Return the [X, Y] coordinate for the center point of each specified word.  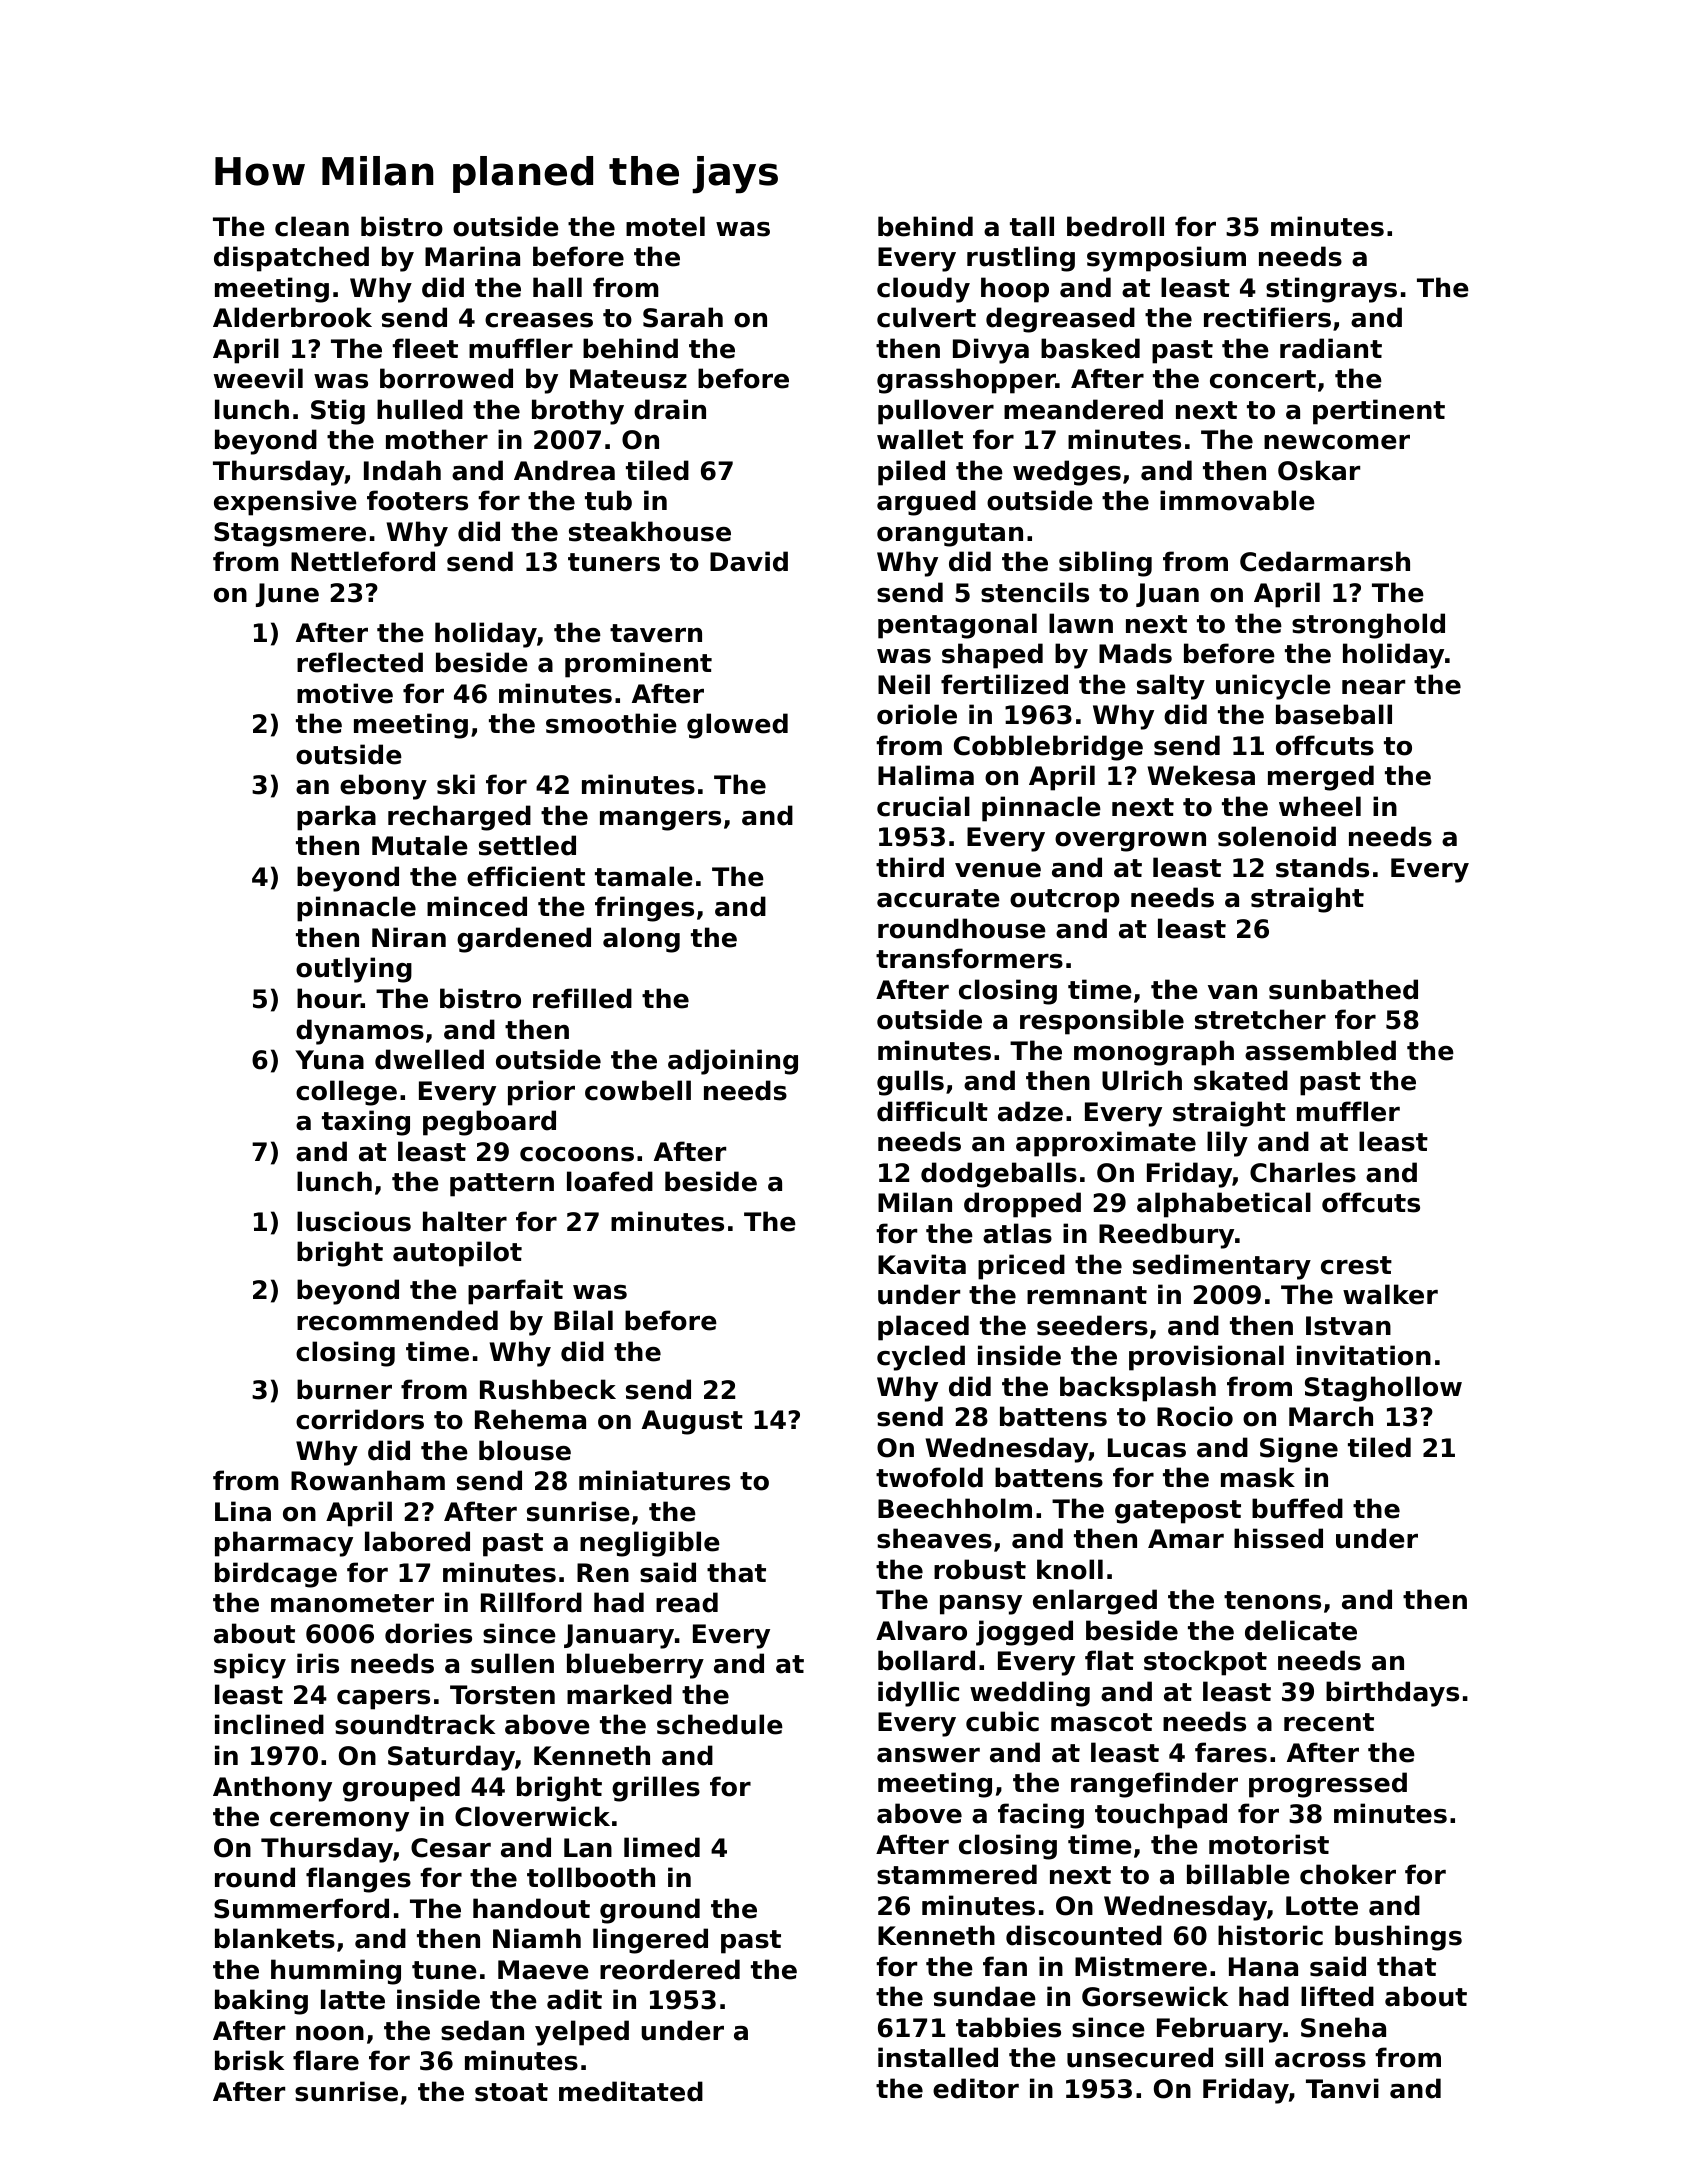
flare [326, 2060]
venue [998, 870]
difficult [932, 1111]
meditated [631, 2091]
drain [670, 409]
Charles [1303, 1172]
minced [477, 906]
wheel [1320, 806]
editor [976, 2088]
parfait [515, 1292]
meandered [1083, 409]
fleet [425, 348]
